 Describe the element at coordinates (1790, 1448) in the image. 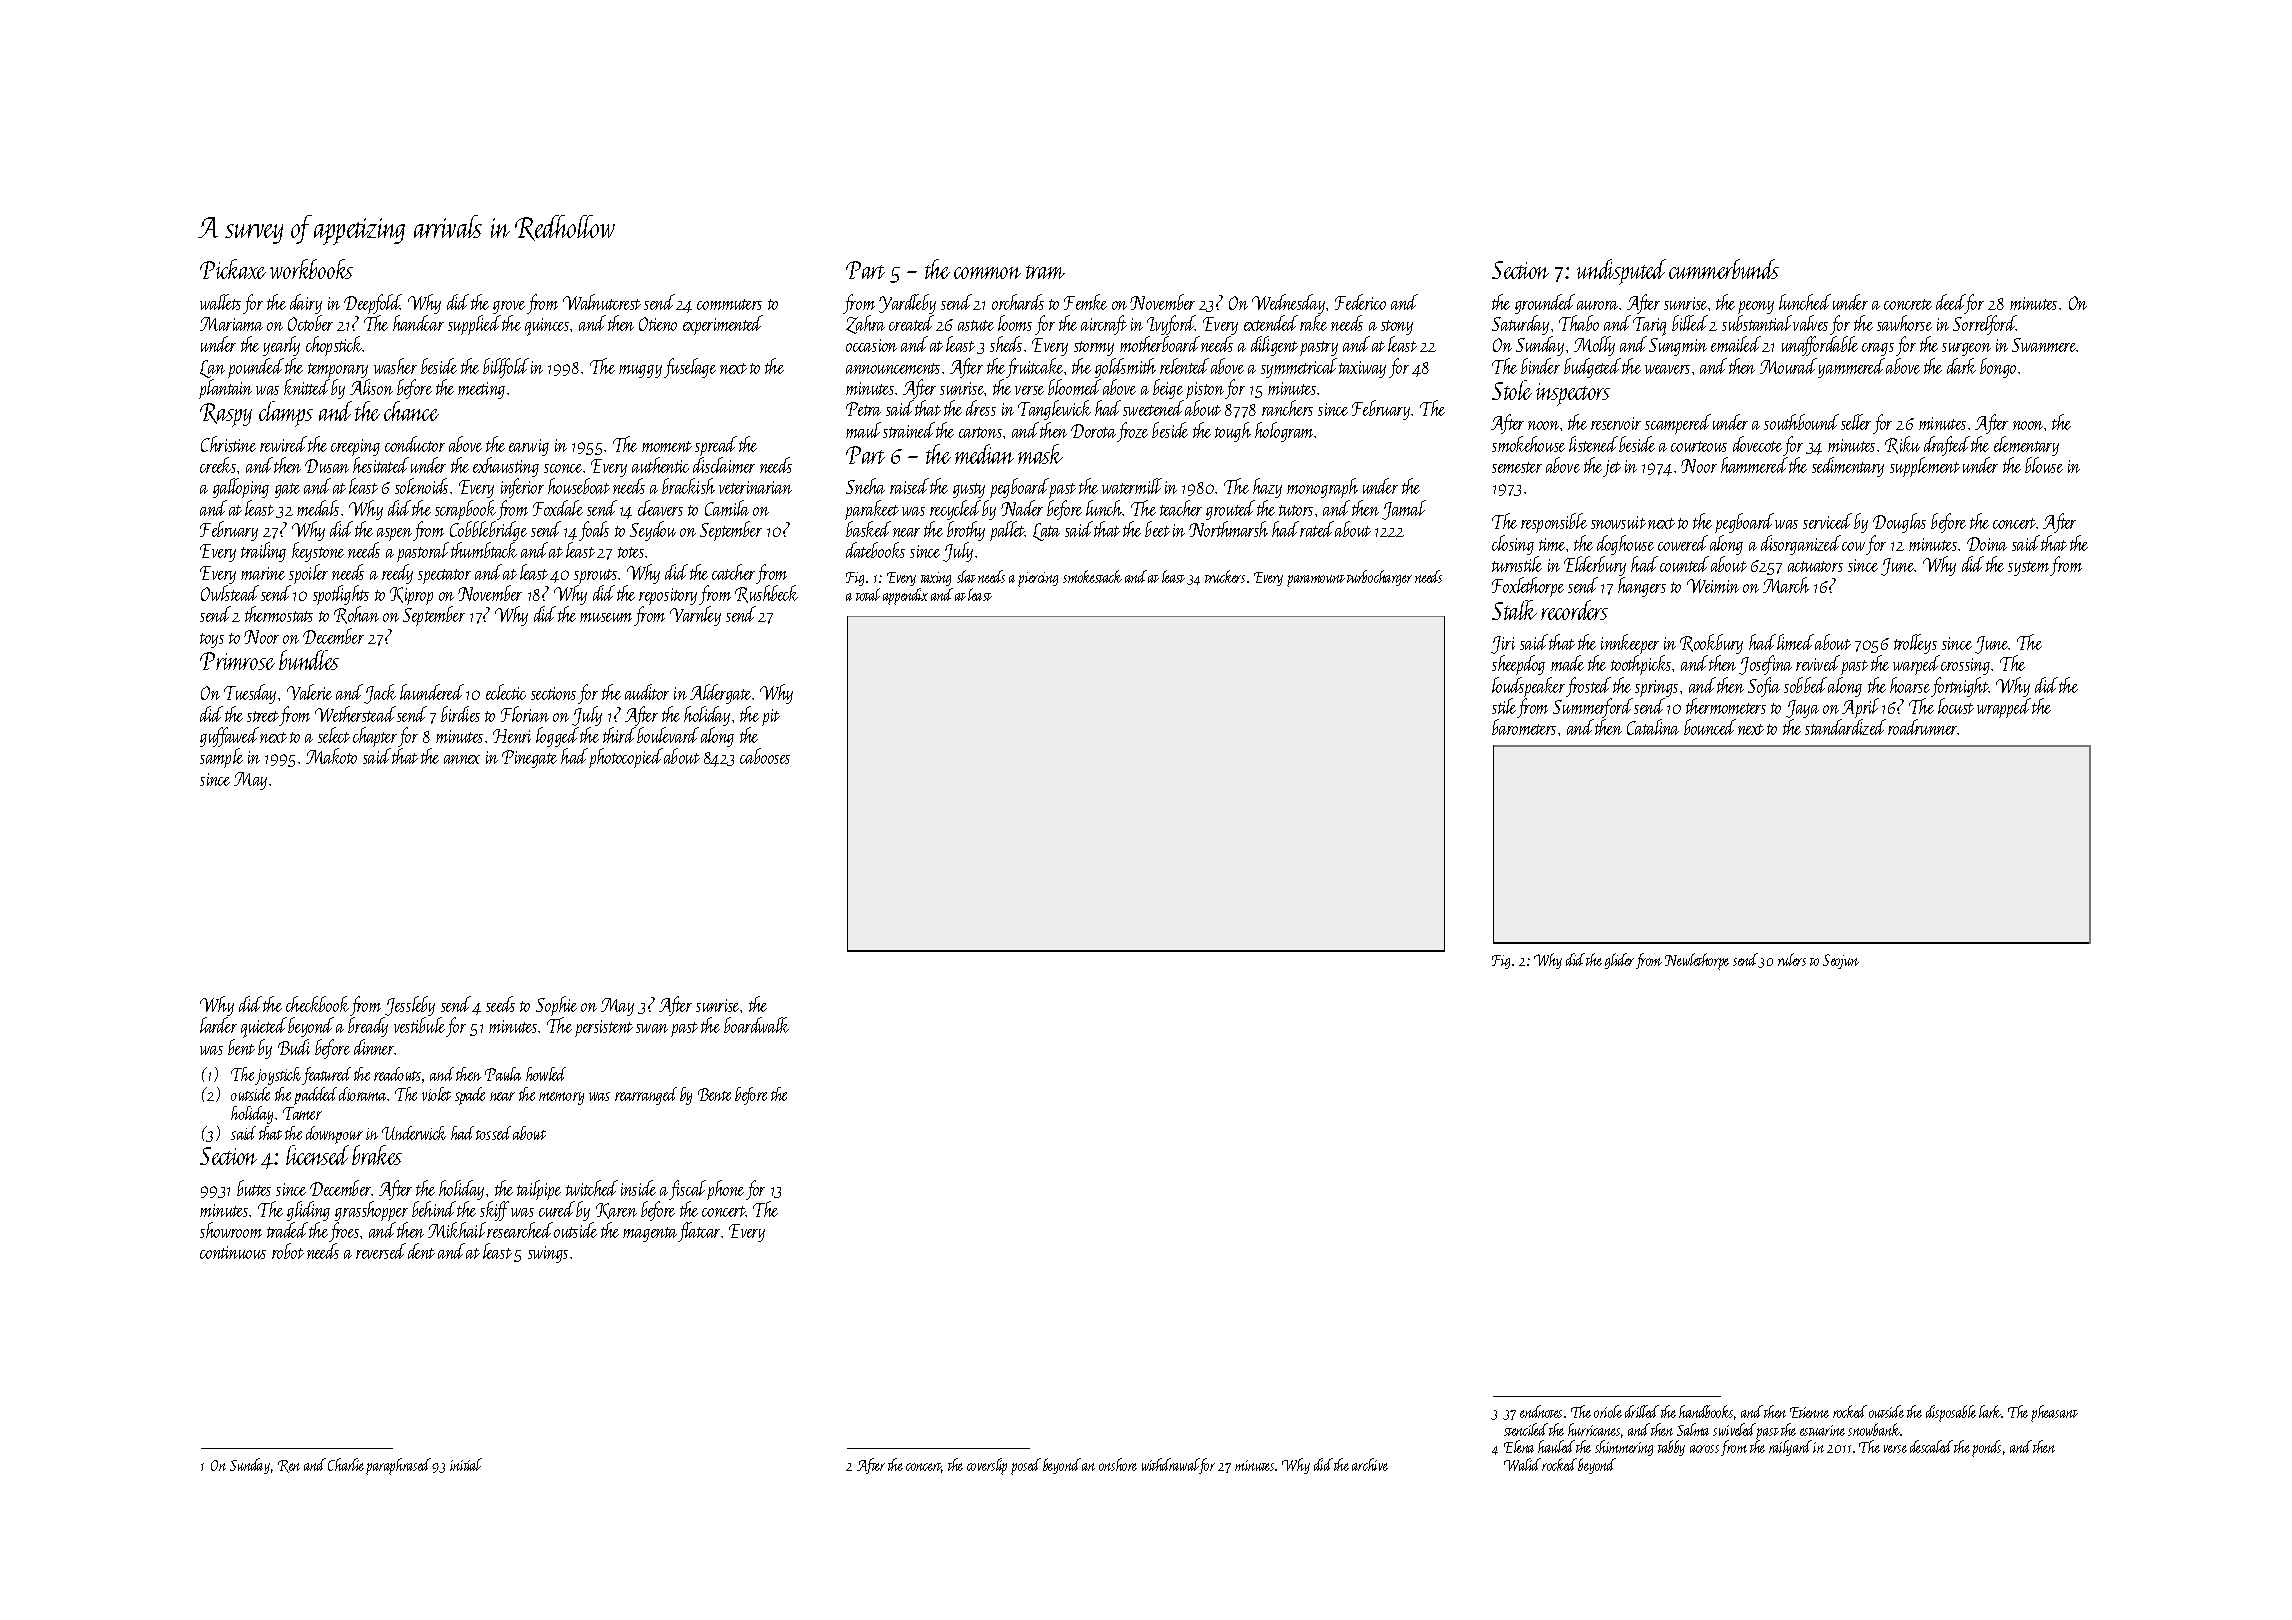

I see `railyard` at that location.
